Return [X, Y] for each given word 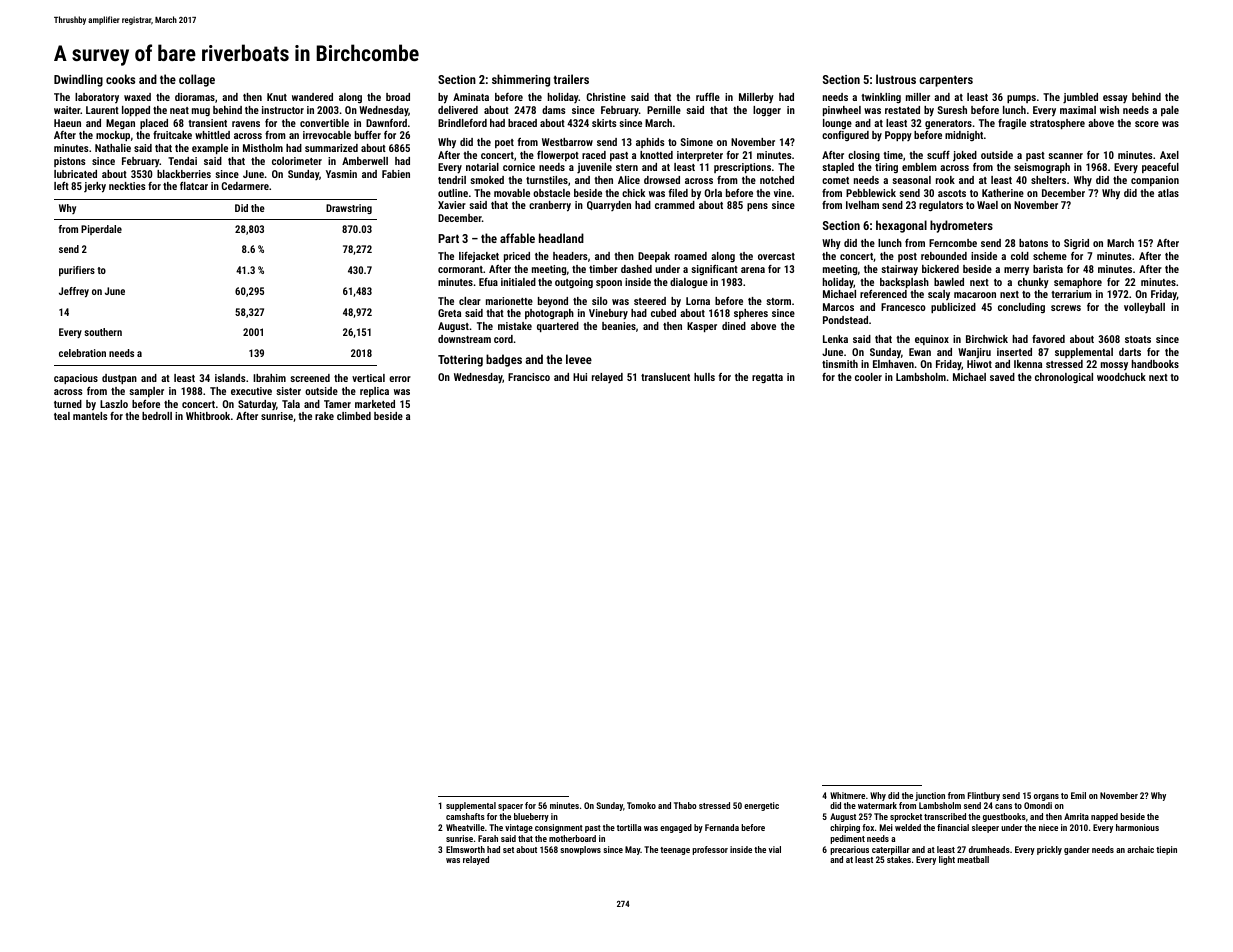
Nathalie [113, 148]
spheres [751, 314]
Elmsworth [465, 849]
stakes [899, 859]
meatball [973, 859]
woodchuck [1121, 377]
